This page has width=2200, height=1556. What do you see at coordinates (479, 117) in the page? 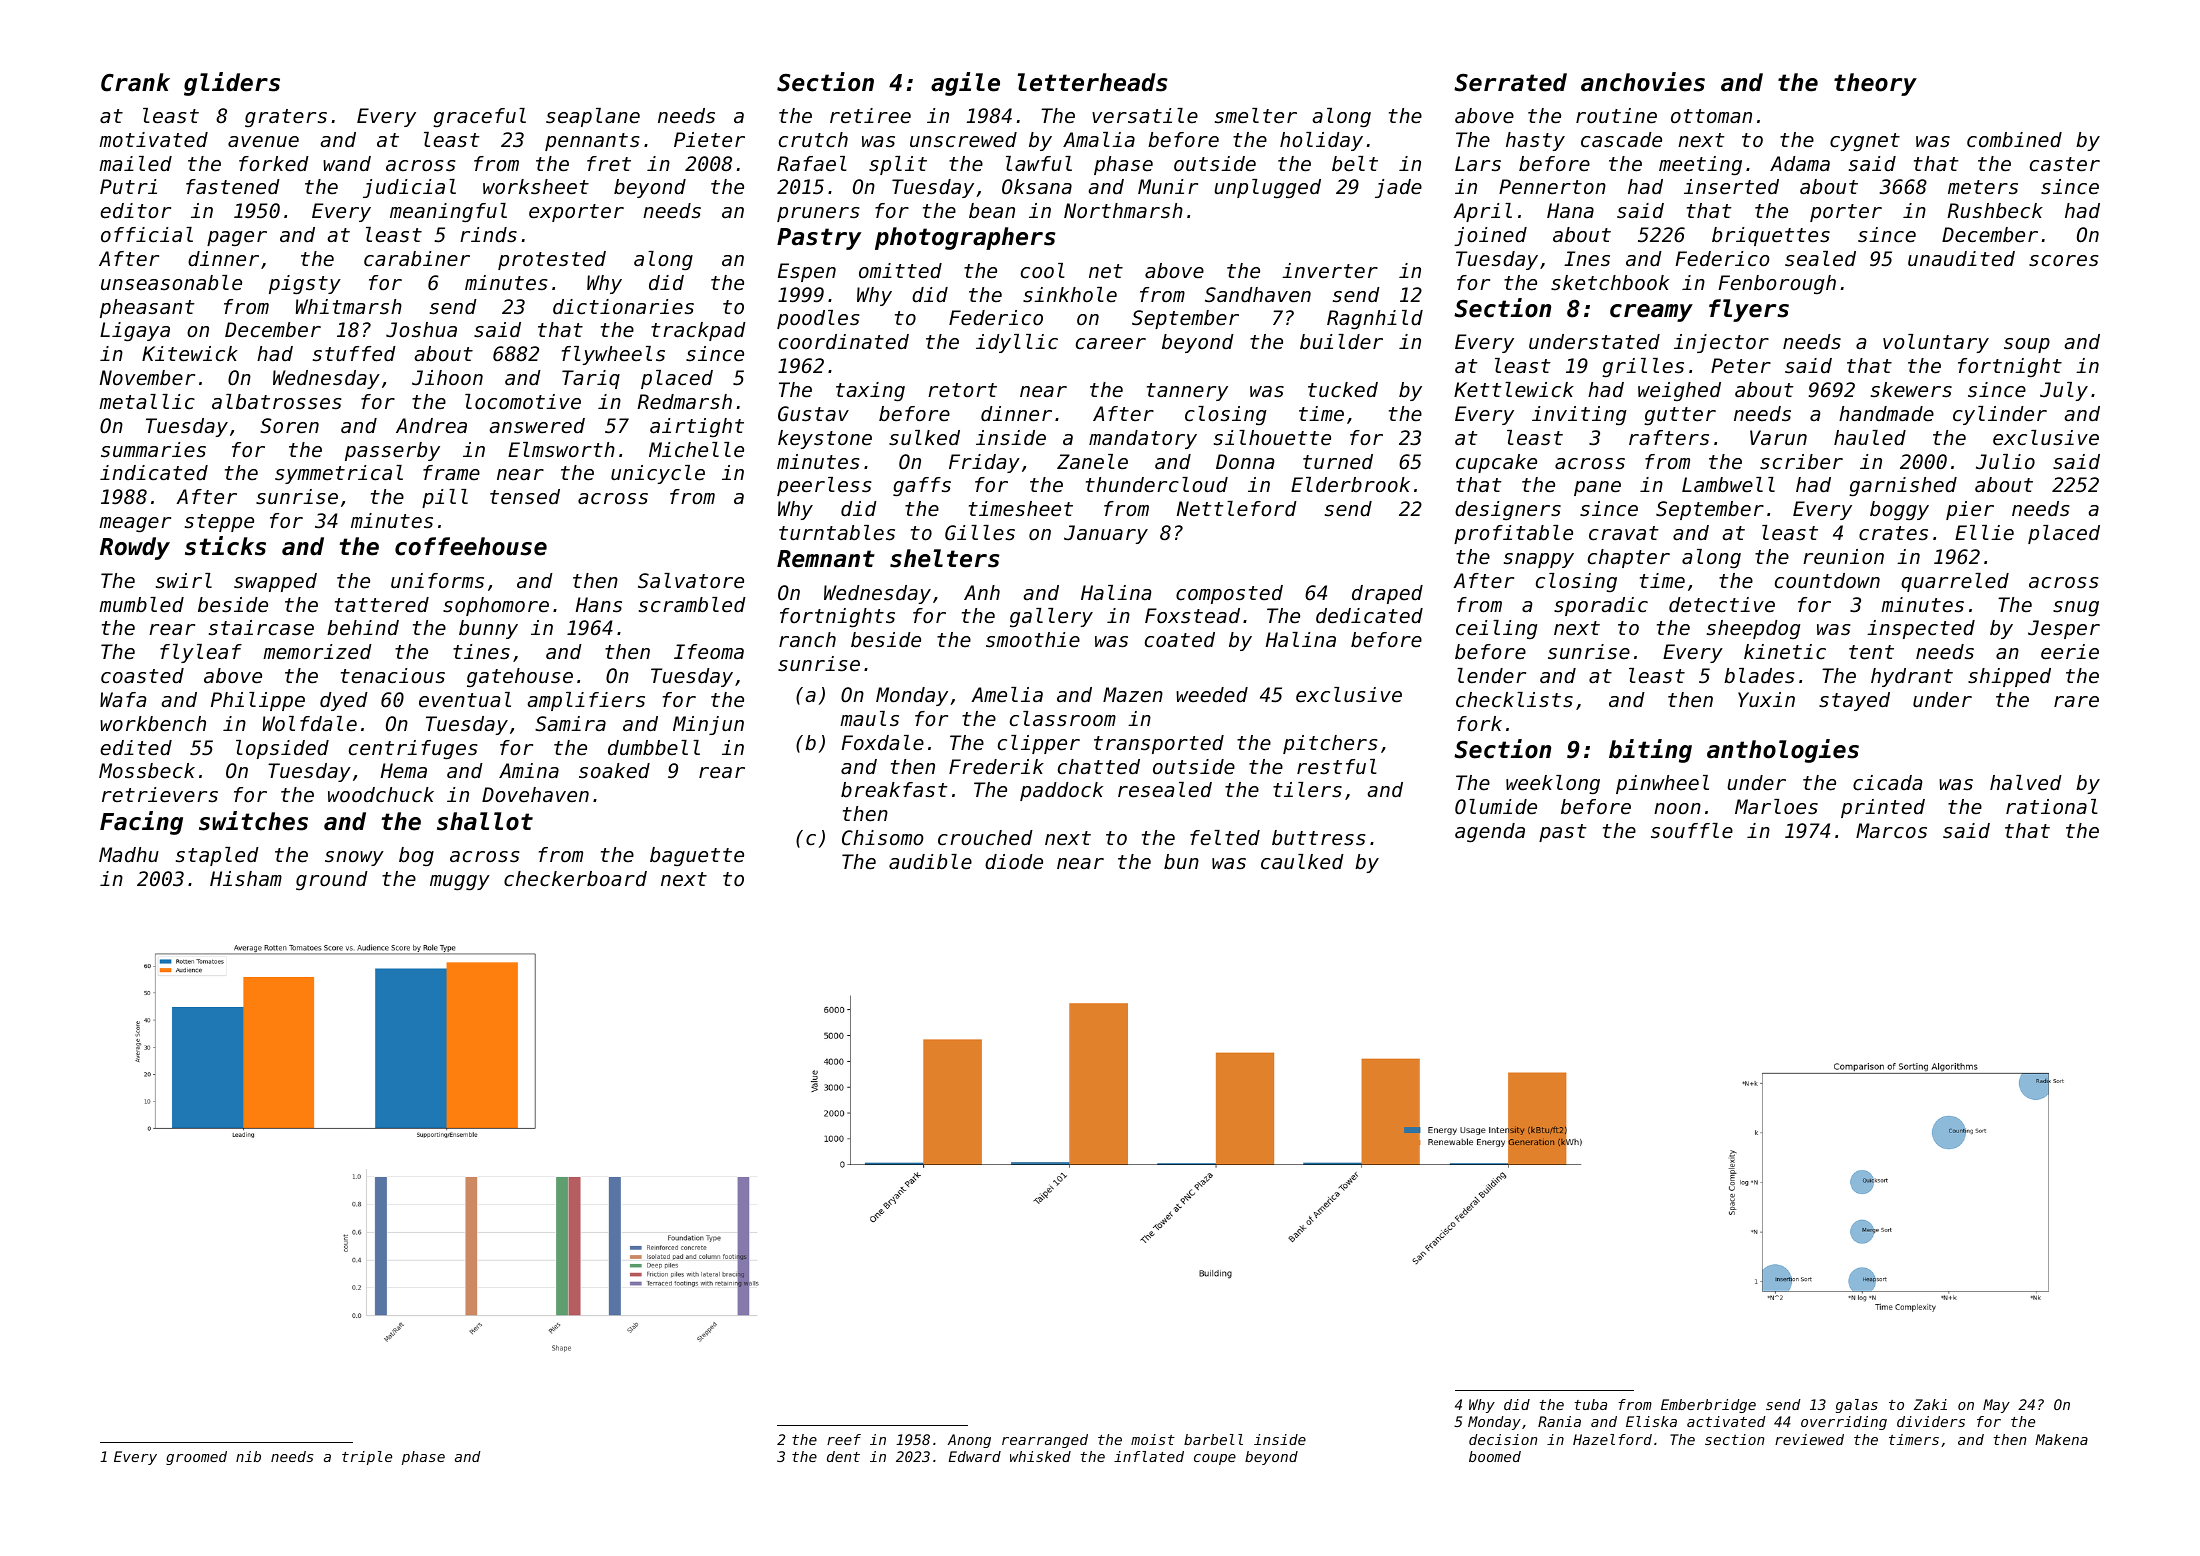
I see `graceful` at bounding box center [479, 117].
